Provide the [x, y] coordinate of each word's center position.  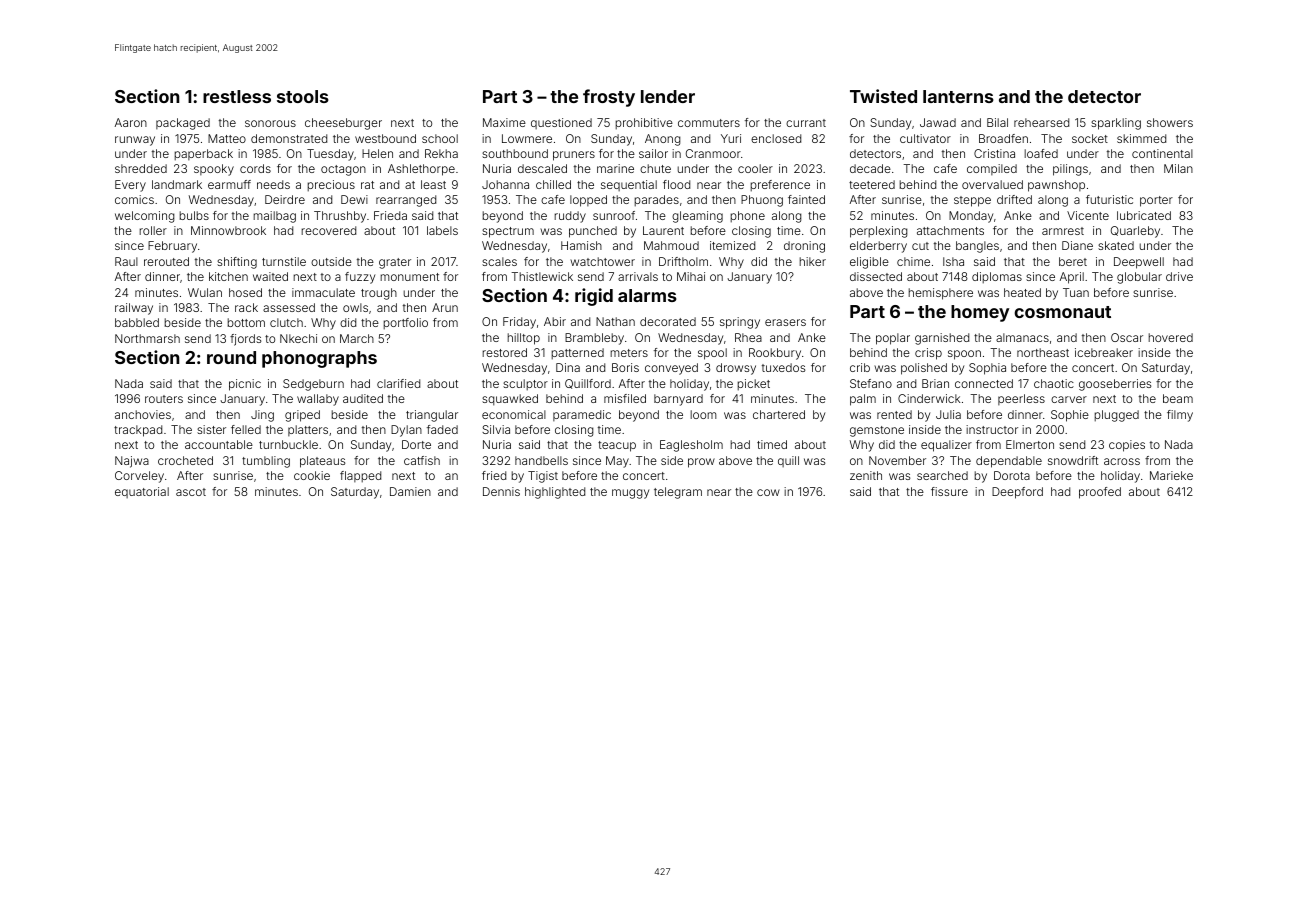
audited [363, 398]
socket [1090, 138]
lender [668, 96]
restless [237, 96]
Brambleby [594, 339]
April [1072, 278]
